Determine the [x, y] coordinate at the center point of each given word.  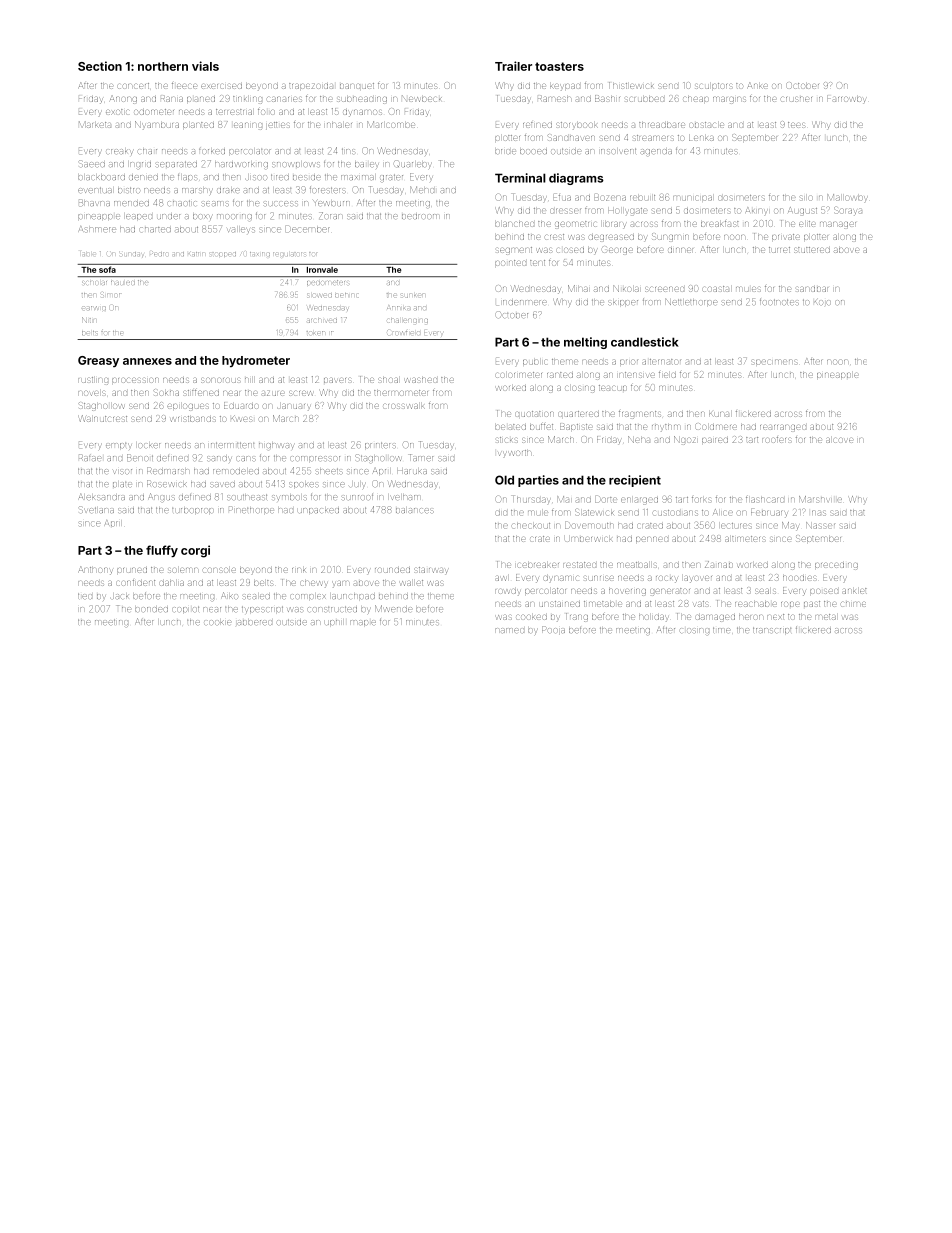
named [509, 630]
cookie [217, 622]
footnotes [779, 302]
